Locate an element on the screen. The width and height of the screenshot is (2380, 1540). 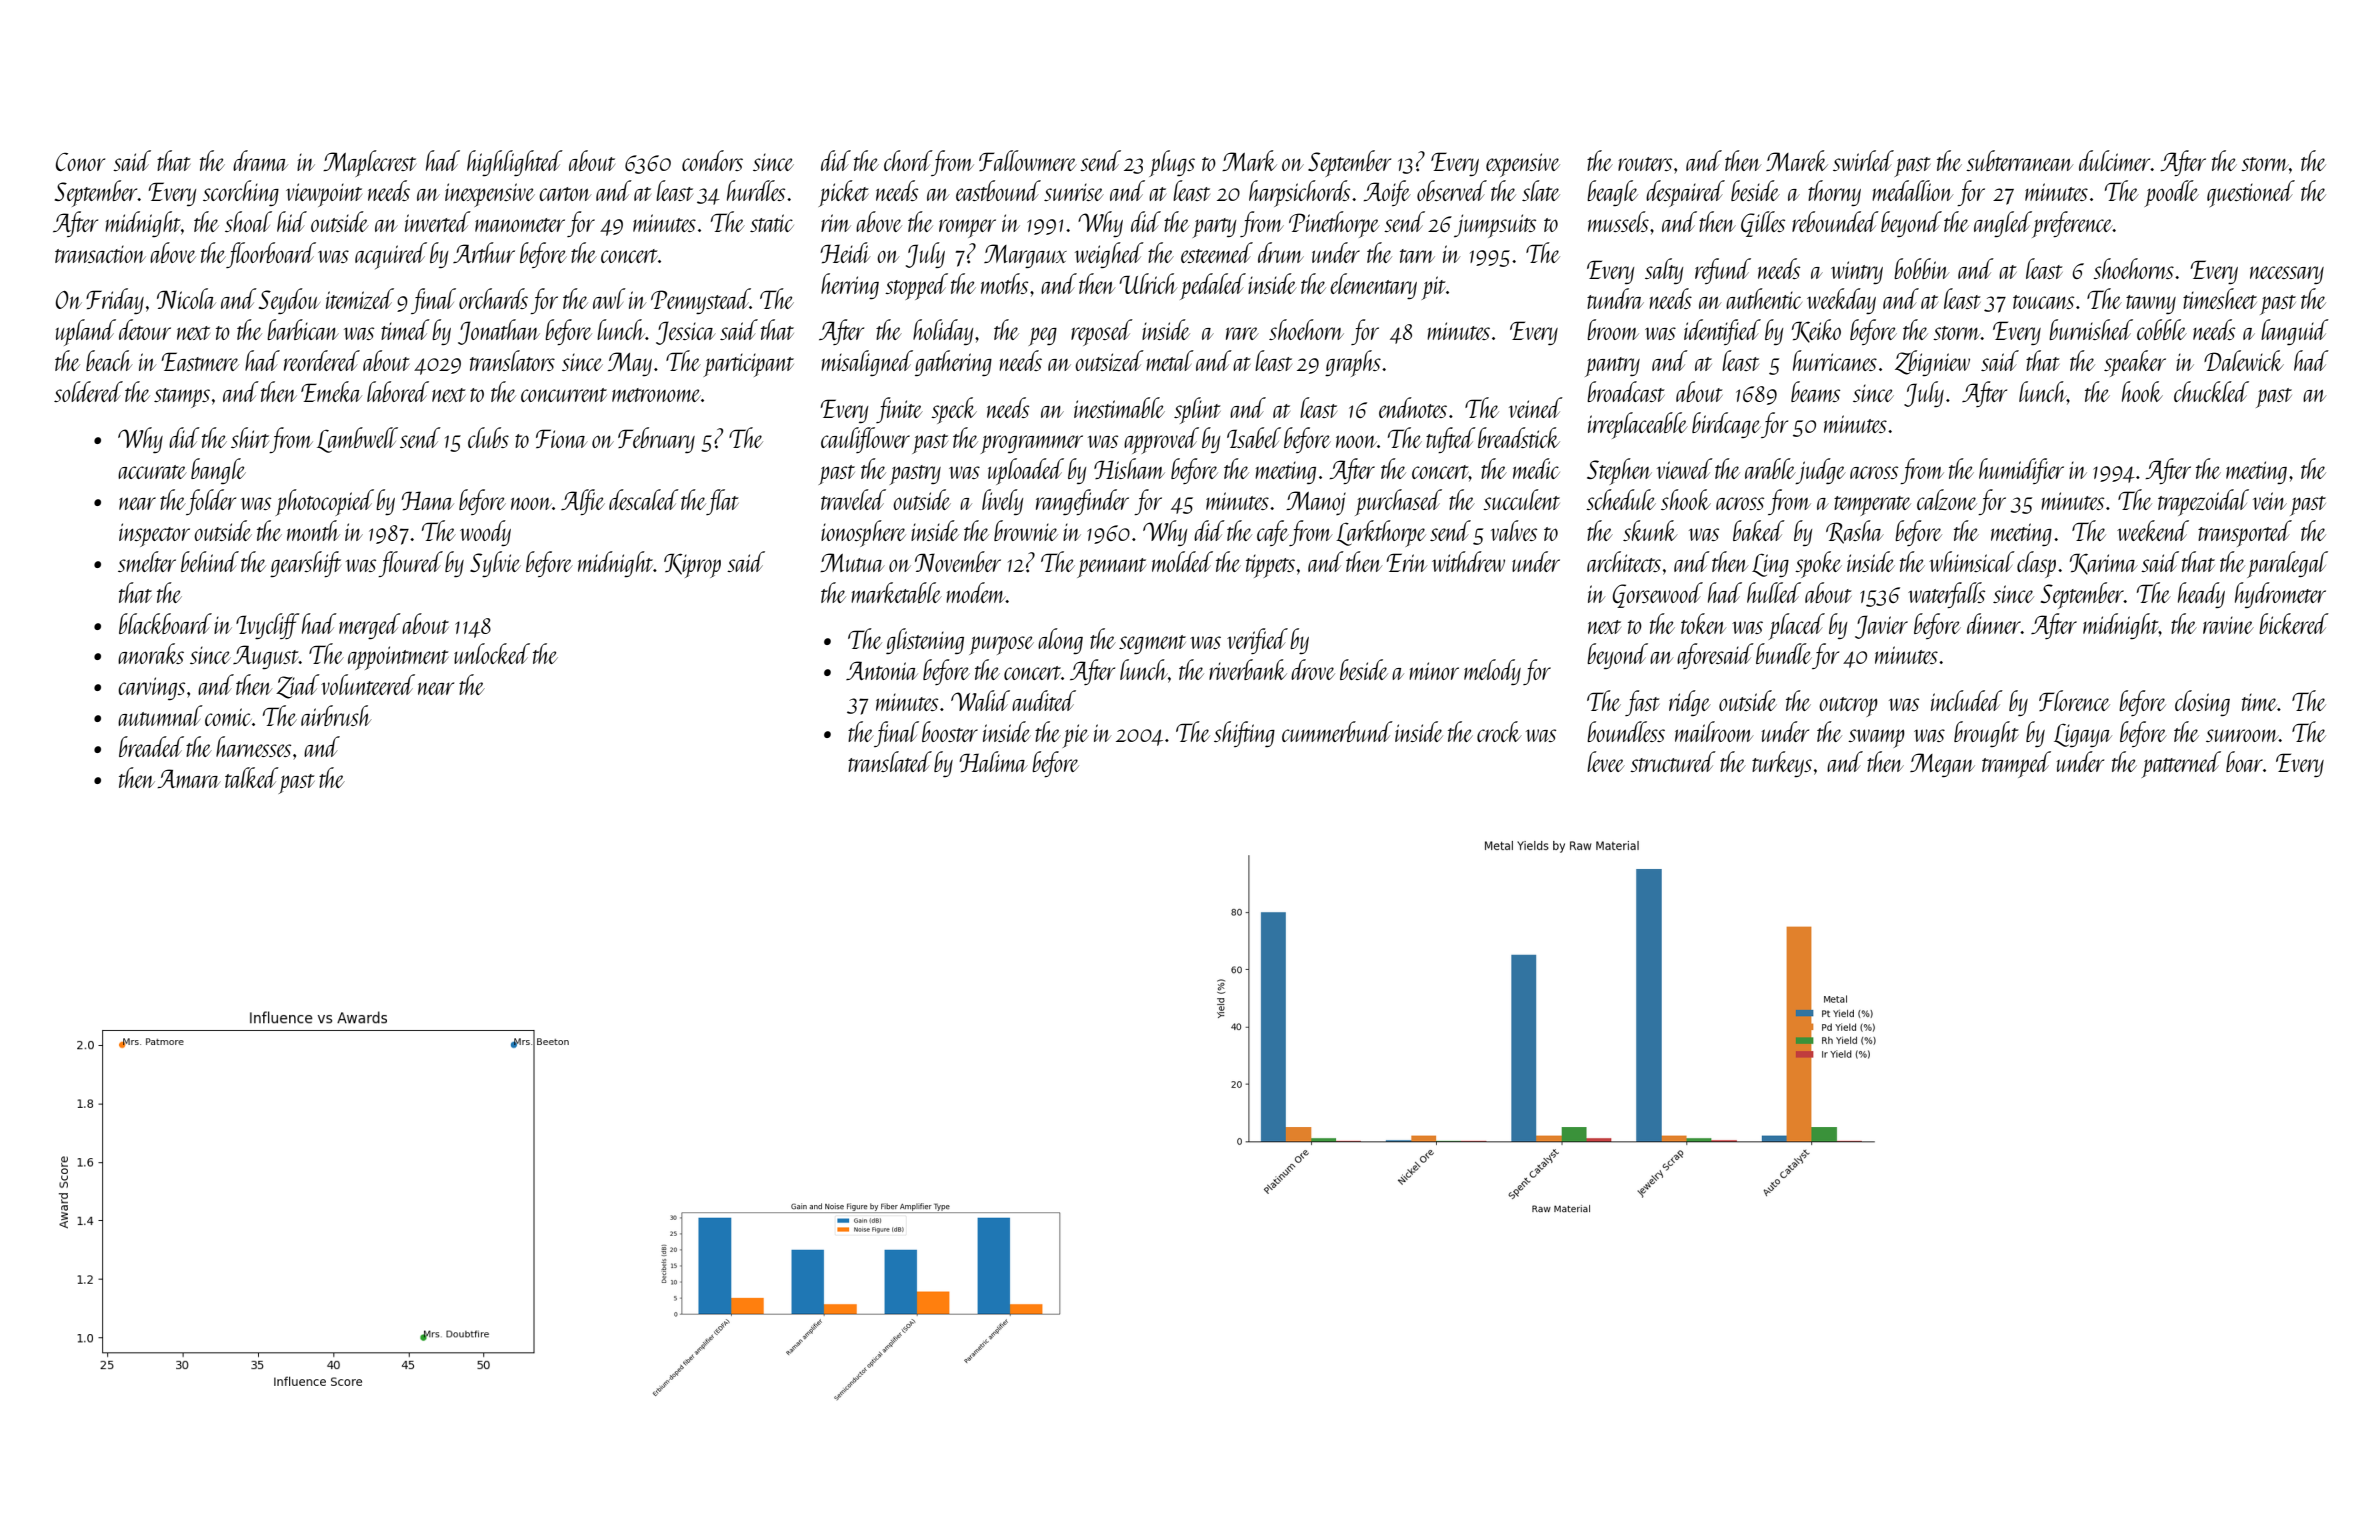
speaker is located at coordinates (2135, 363).
